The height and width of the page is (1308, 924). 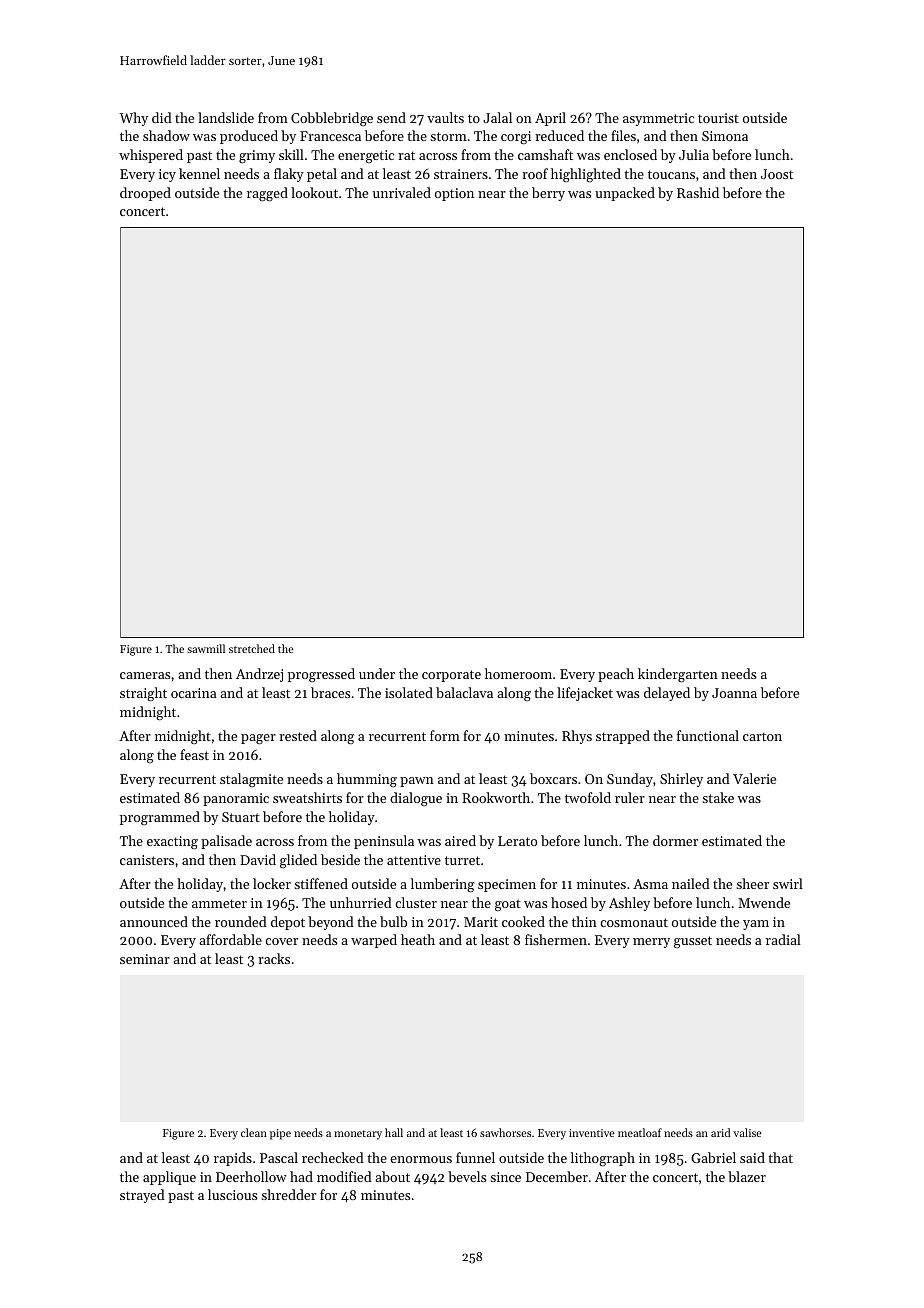 What do you see at coordinates (754, 778) in the page?
I see `Valerie` at bounding box center [754, 778].
